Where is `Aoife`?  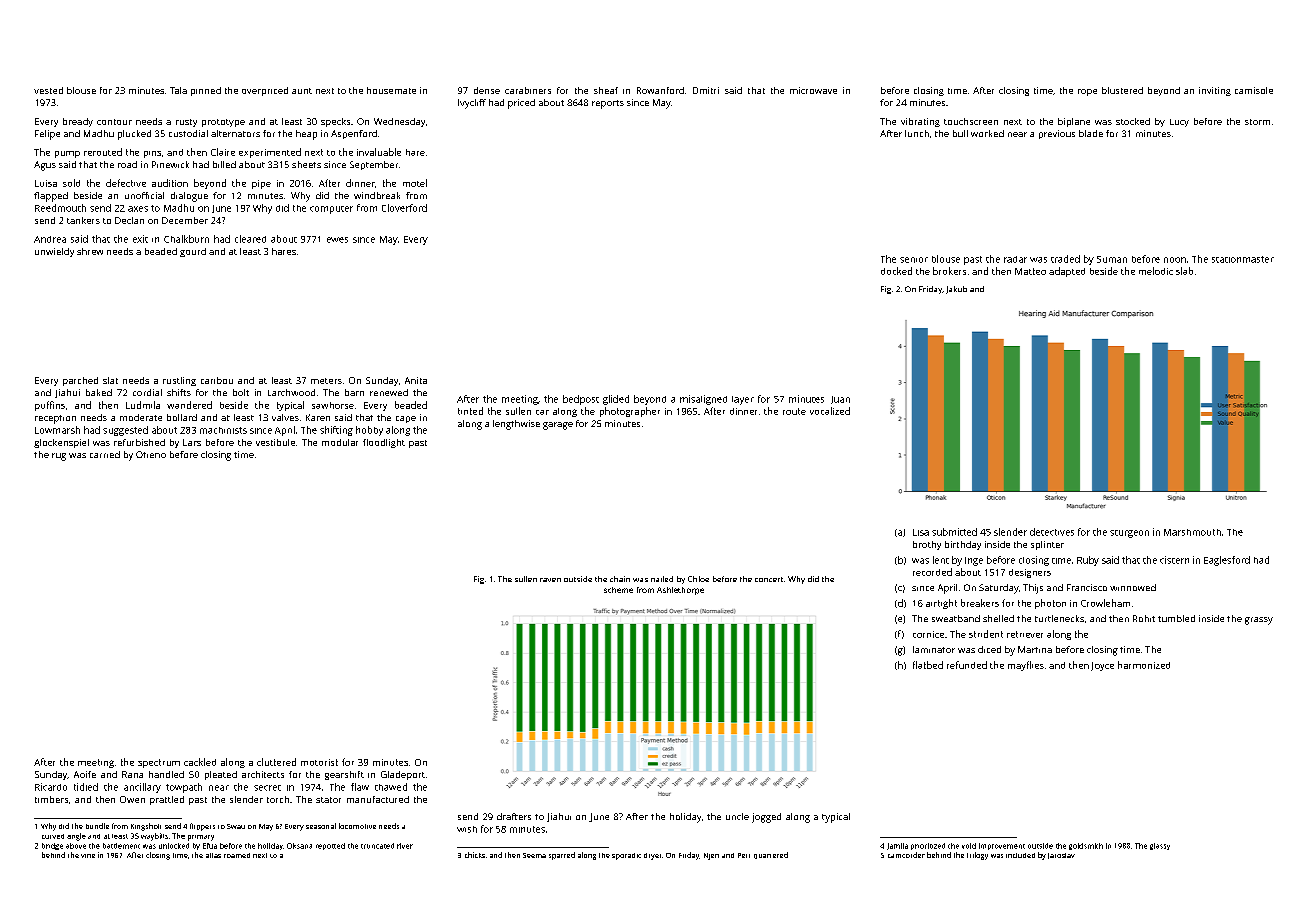 Aoife is located at coordinates (85, 774).
